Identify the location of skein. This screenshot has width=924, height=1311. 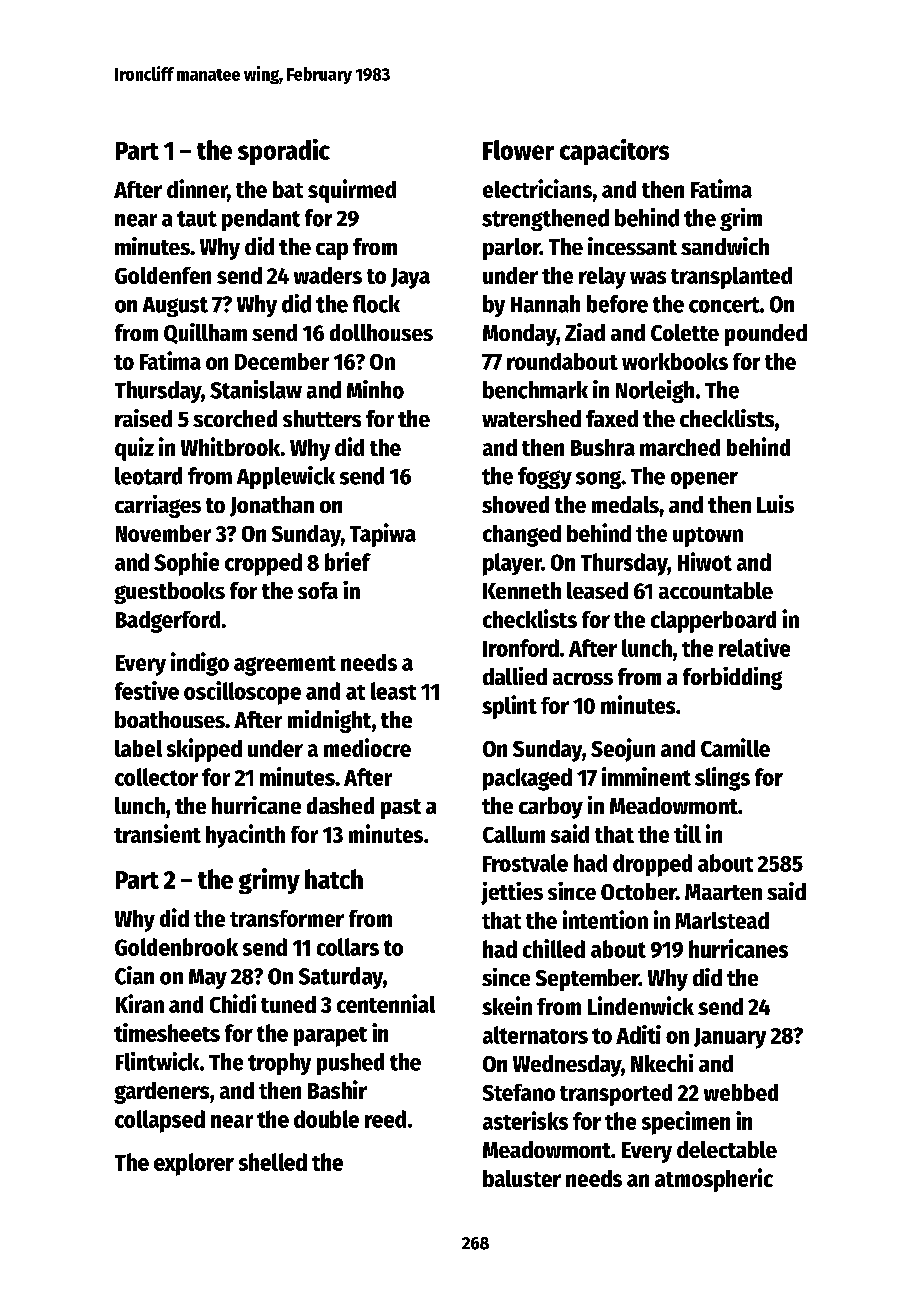
(507, 1005).
